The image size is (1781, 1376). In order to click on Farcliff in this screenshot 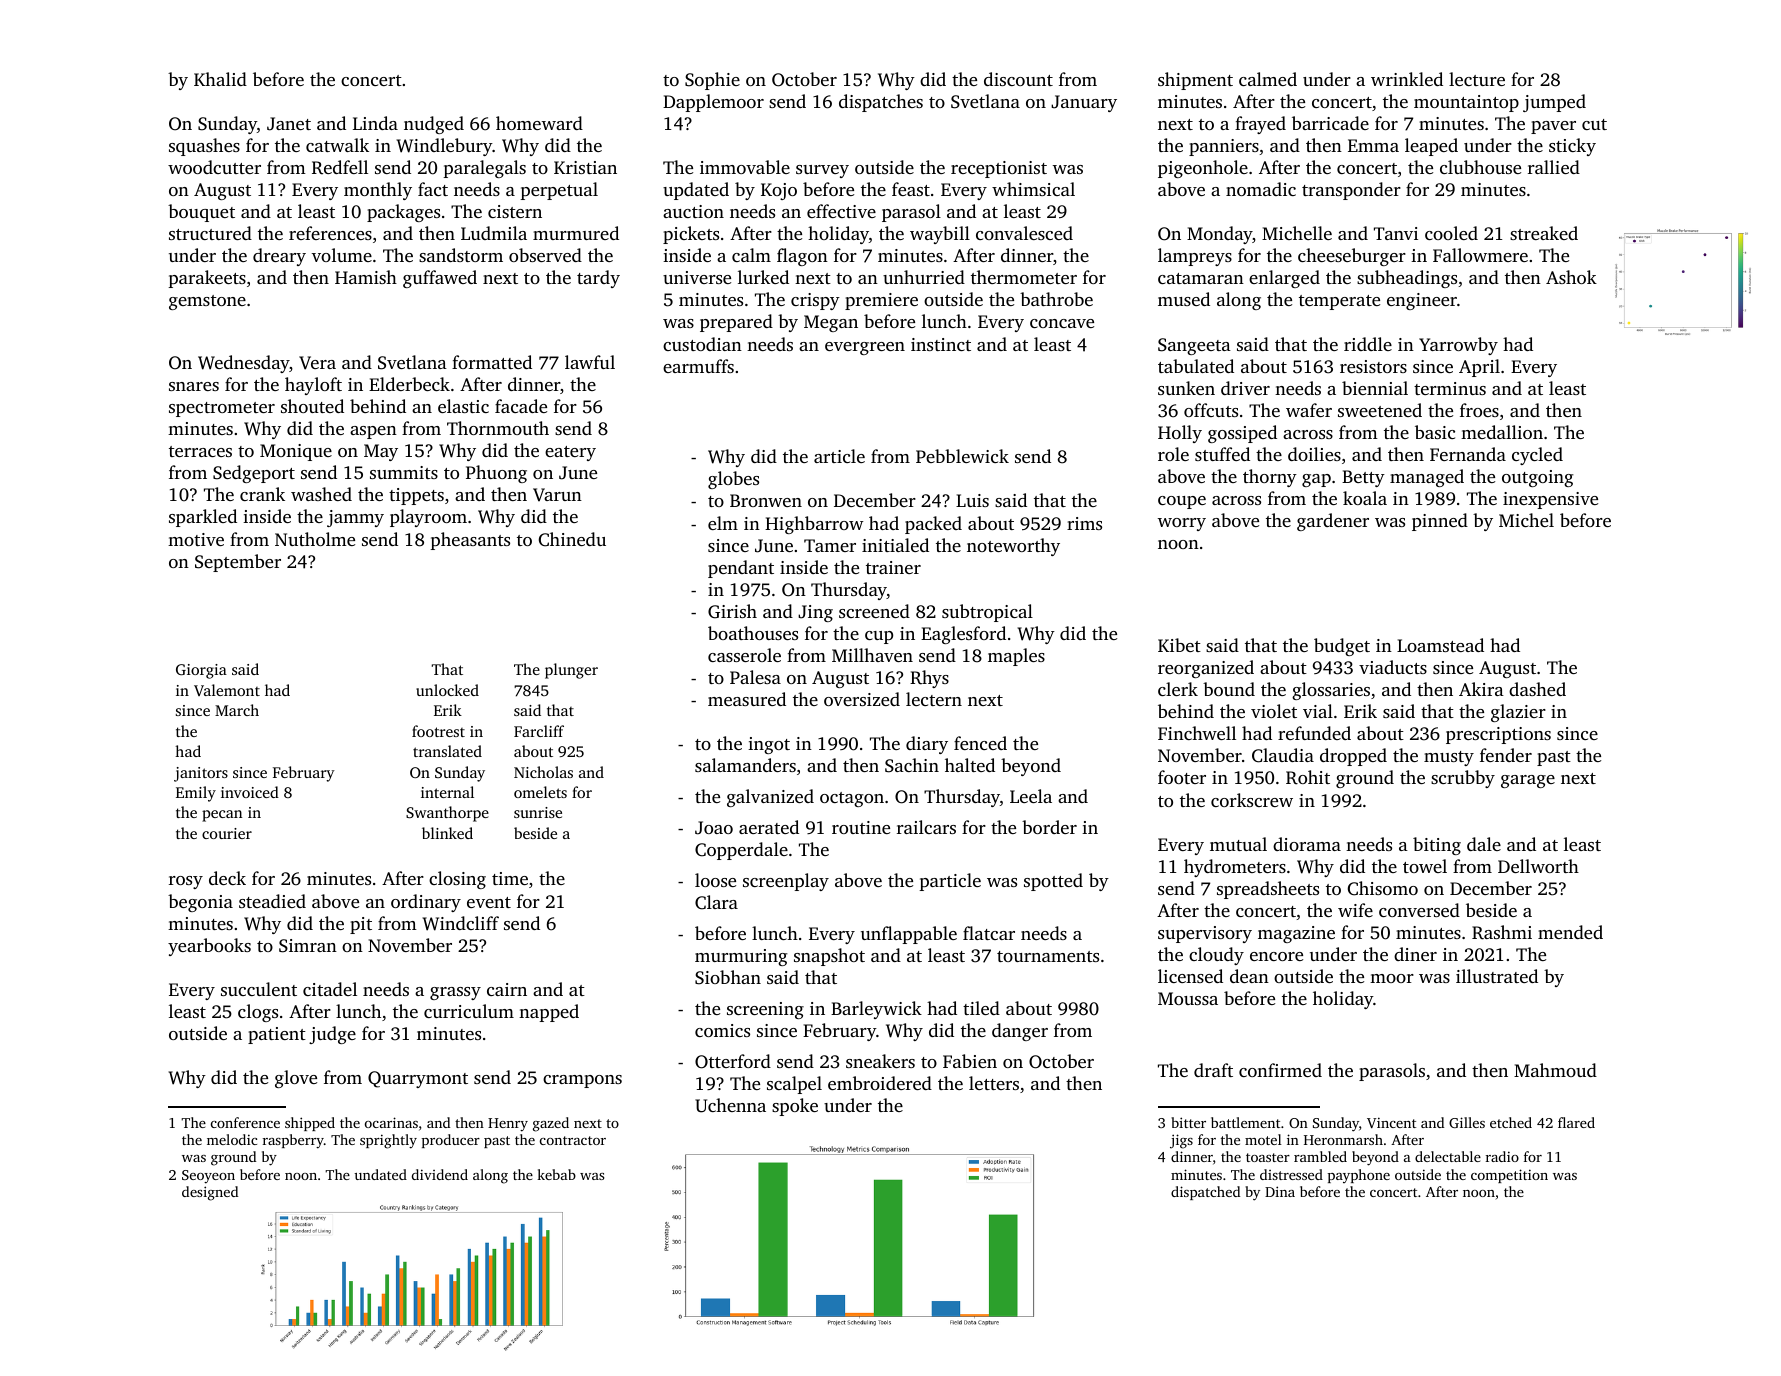, I will do `click(539, 731)`.
